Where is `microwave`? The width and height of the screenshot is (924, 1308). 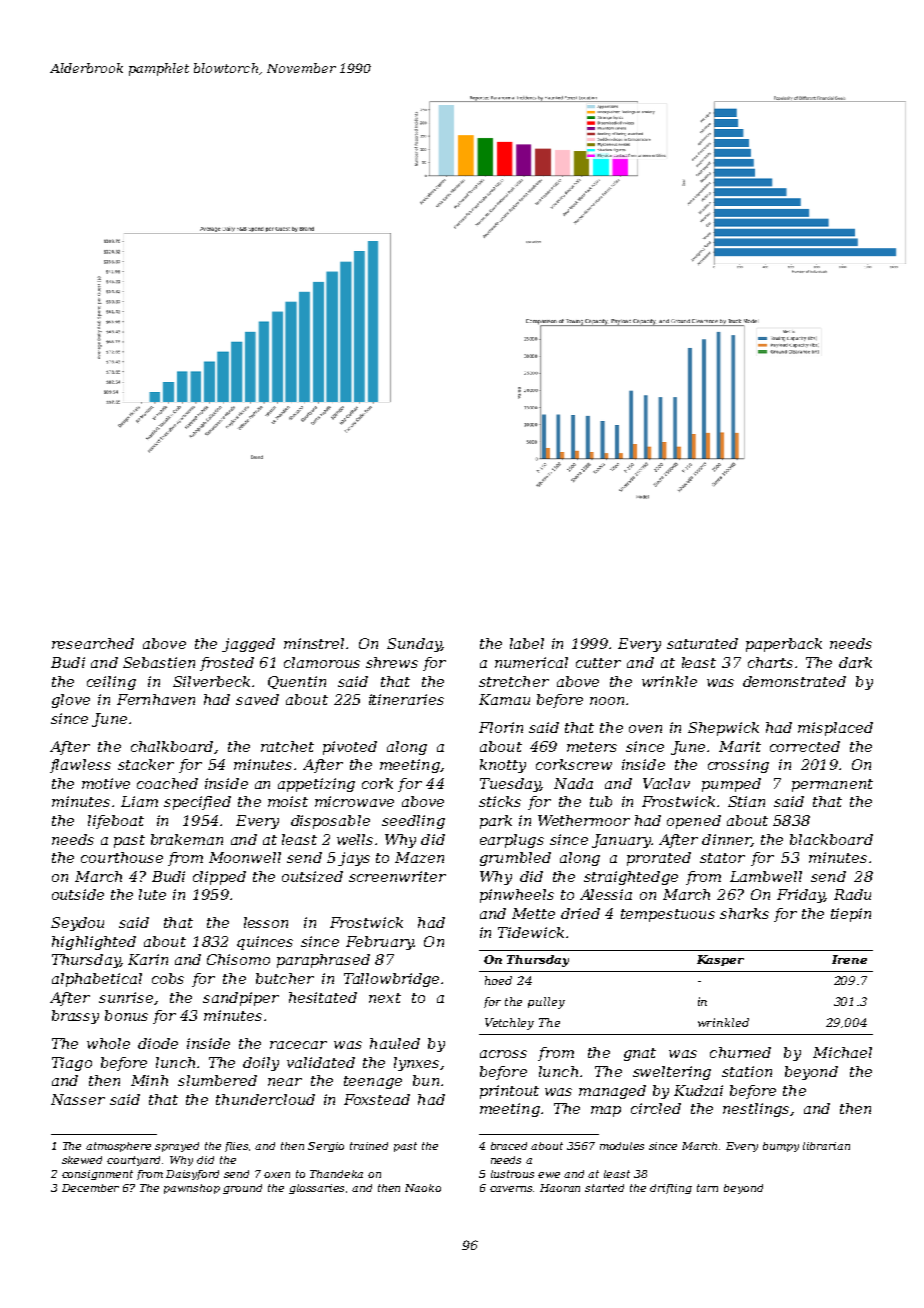 microwave is located at coordinates (354, 801).
